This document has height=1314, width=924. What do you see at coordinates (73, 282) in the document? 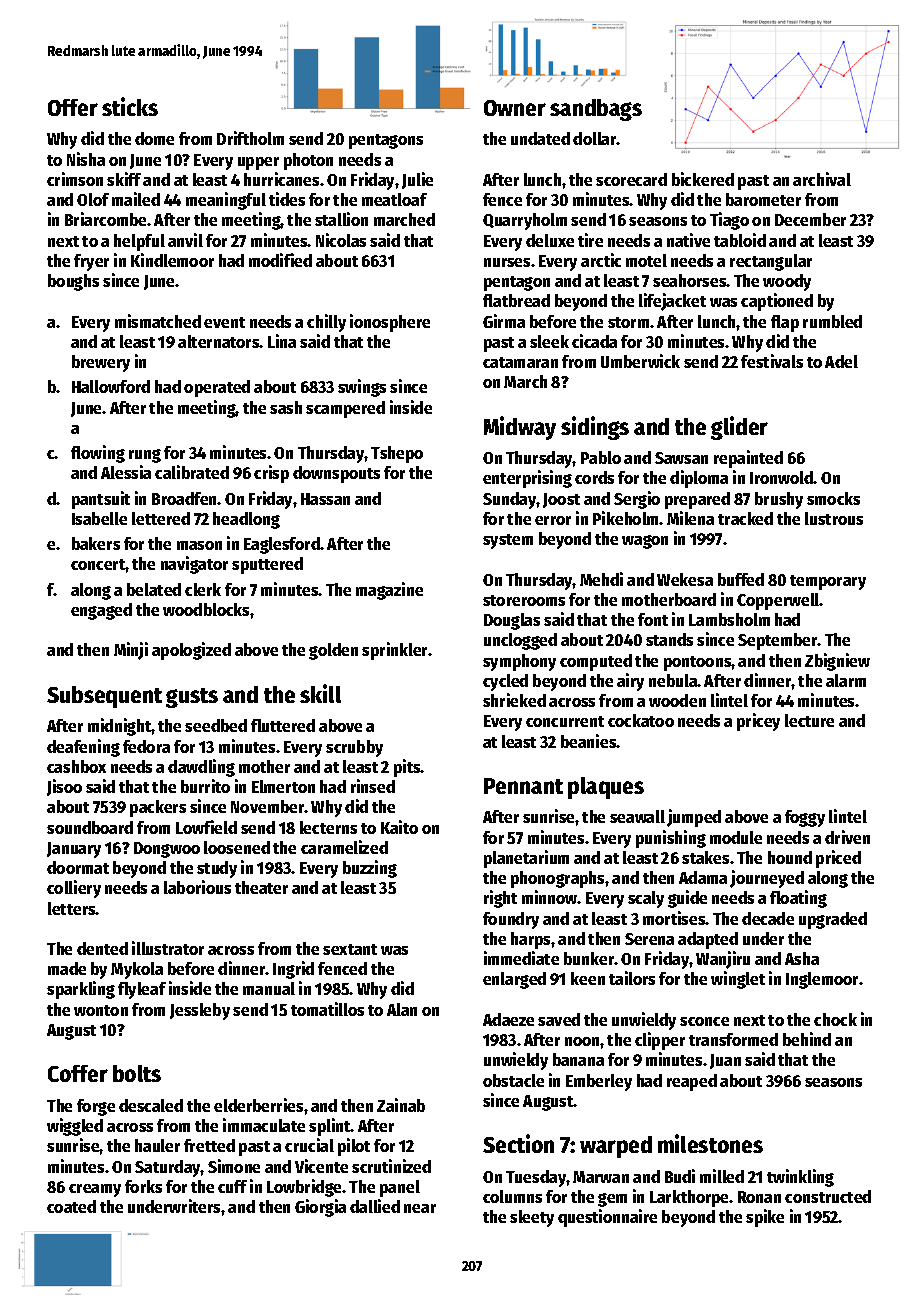
I see `boughs` at bounding box center [73, 282].
